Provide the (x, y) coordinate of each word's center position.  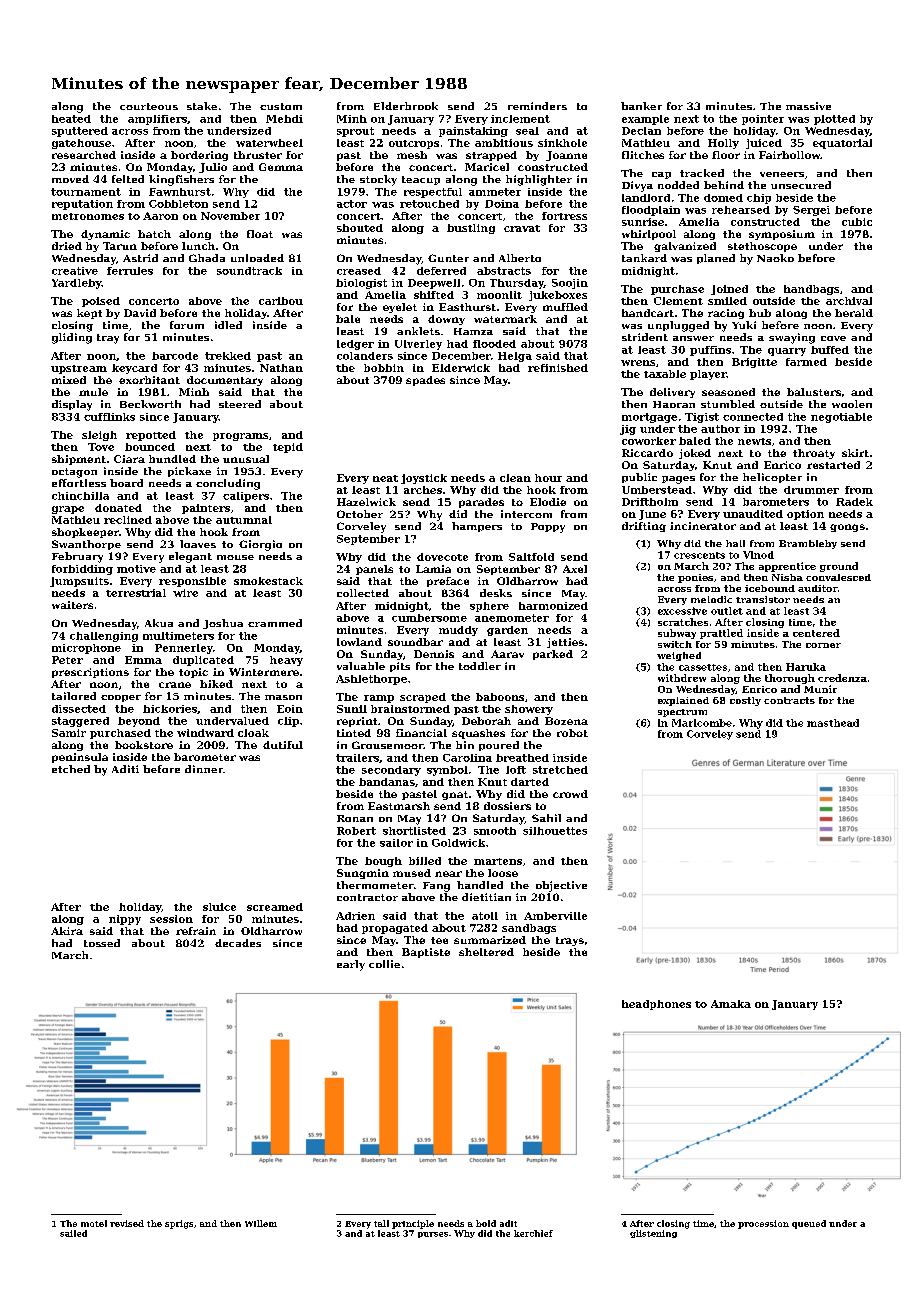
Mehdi (284, 119)
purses (433, 1235)
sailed (73, 1233)
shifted (434, 295)
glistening (653, 1234)
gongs (847, 528)
